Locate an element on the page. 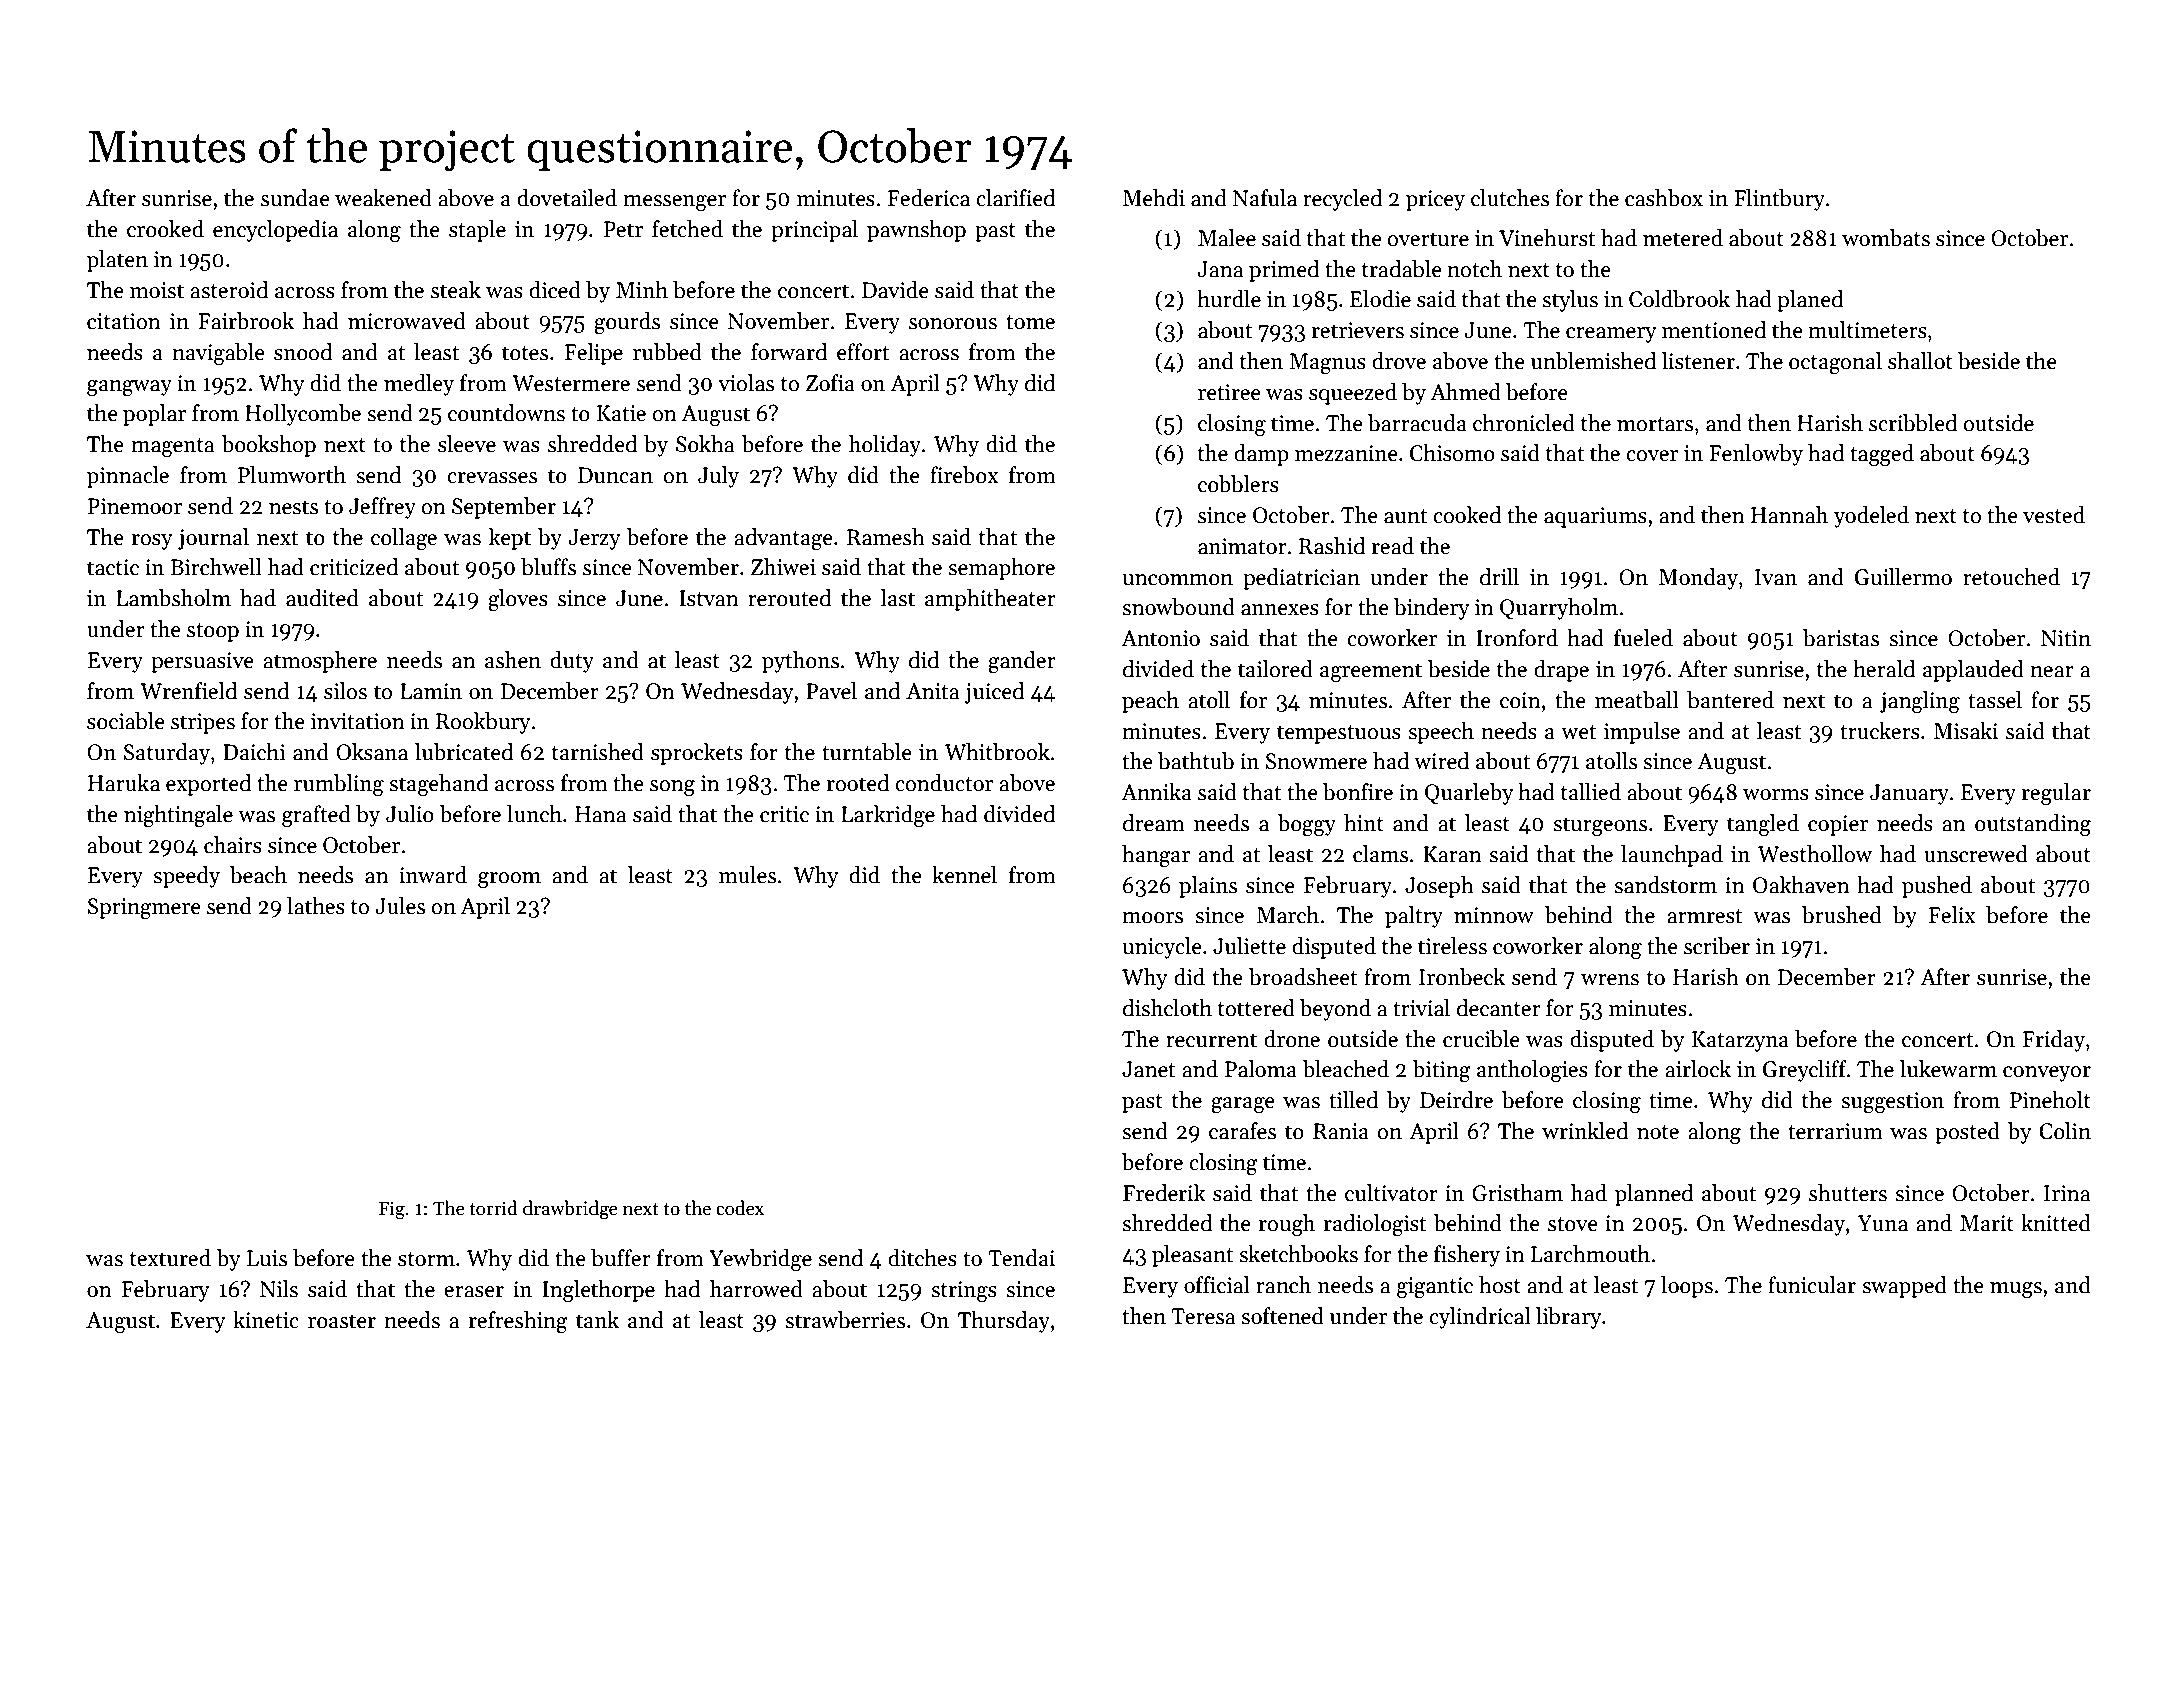  gangway is located at coordinates (129, 388).
